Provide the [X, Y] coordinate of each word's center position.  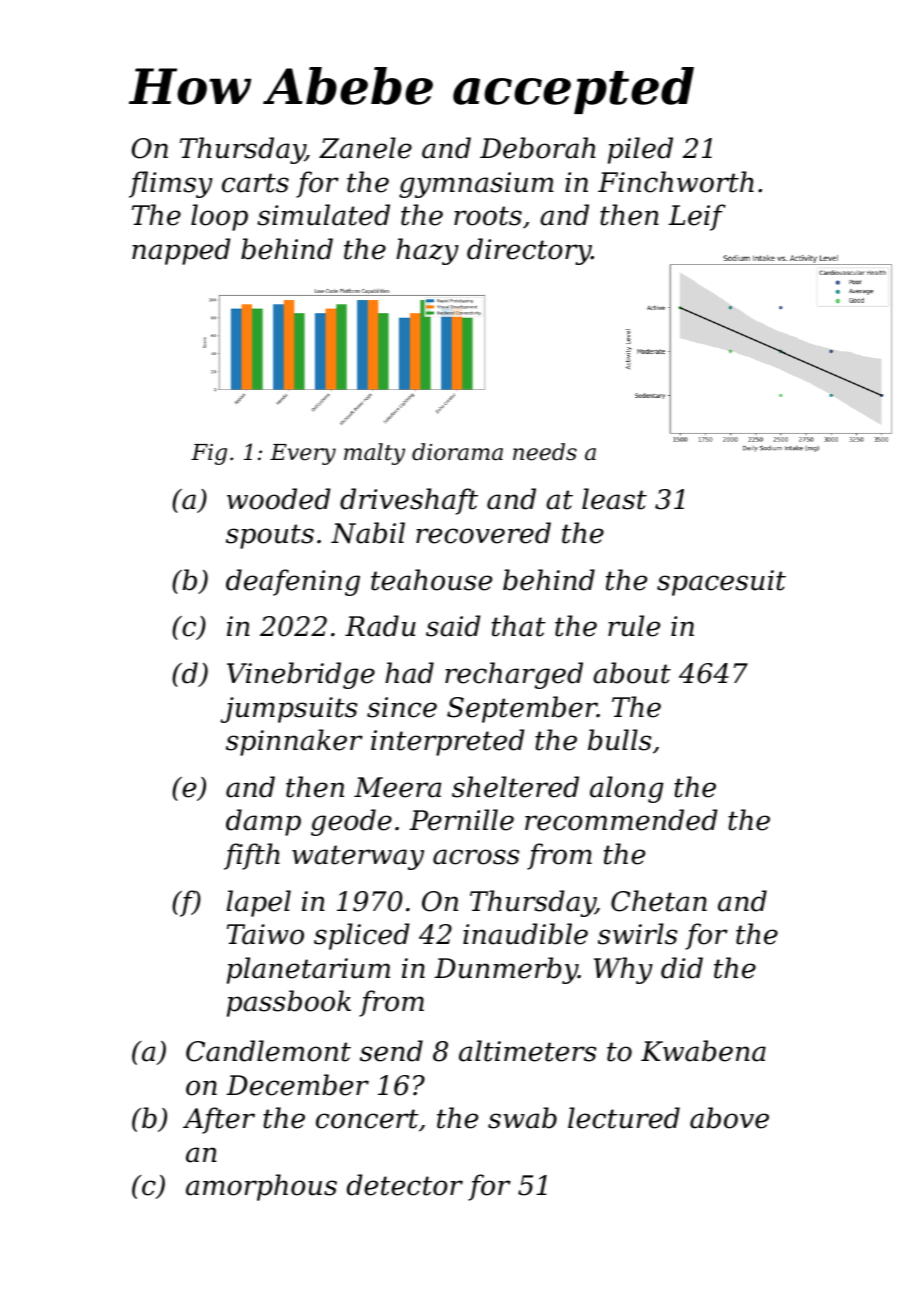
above [729, 1118]
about [632, 673]
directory [529, 251]
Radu [380, 626]
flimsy [171, 184]
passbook [289, 1003]
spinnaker [294, 742]
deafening [293, 582]
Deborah [537, 148]
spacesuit [721, 583]
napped [181, 251]
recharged [514, 675]
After [219, 1120]
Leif [697, 217]
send [391, 1051]
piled [640, 150]
